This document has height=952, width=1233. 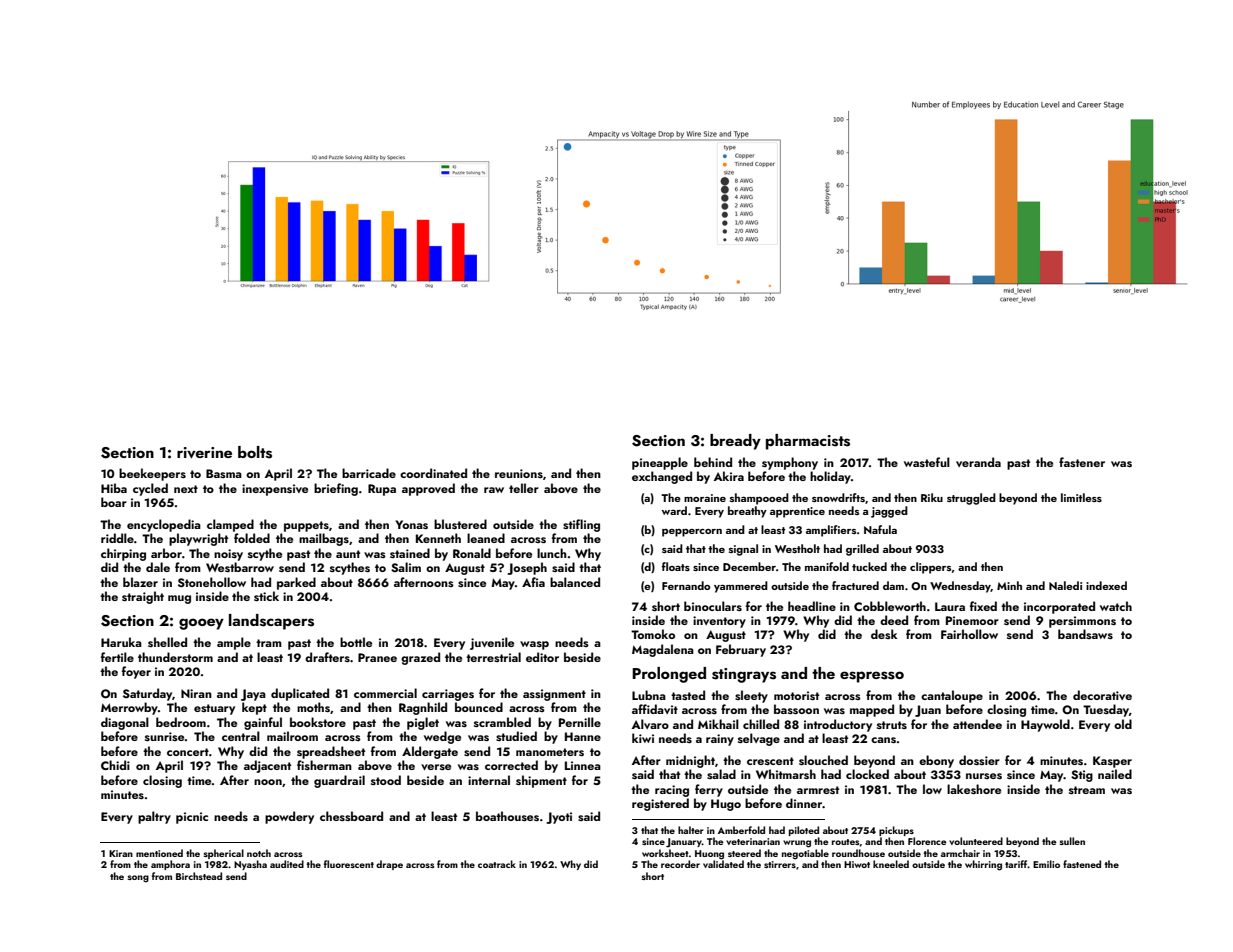 I want to click on bolts, so click(x=255, y=452).
